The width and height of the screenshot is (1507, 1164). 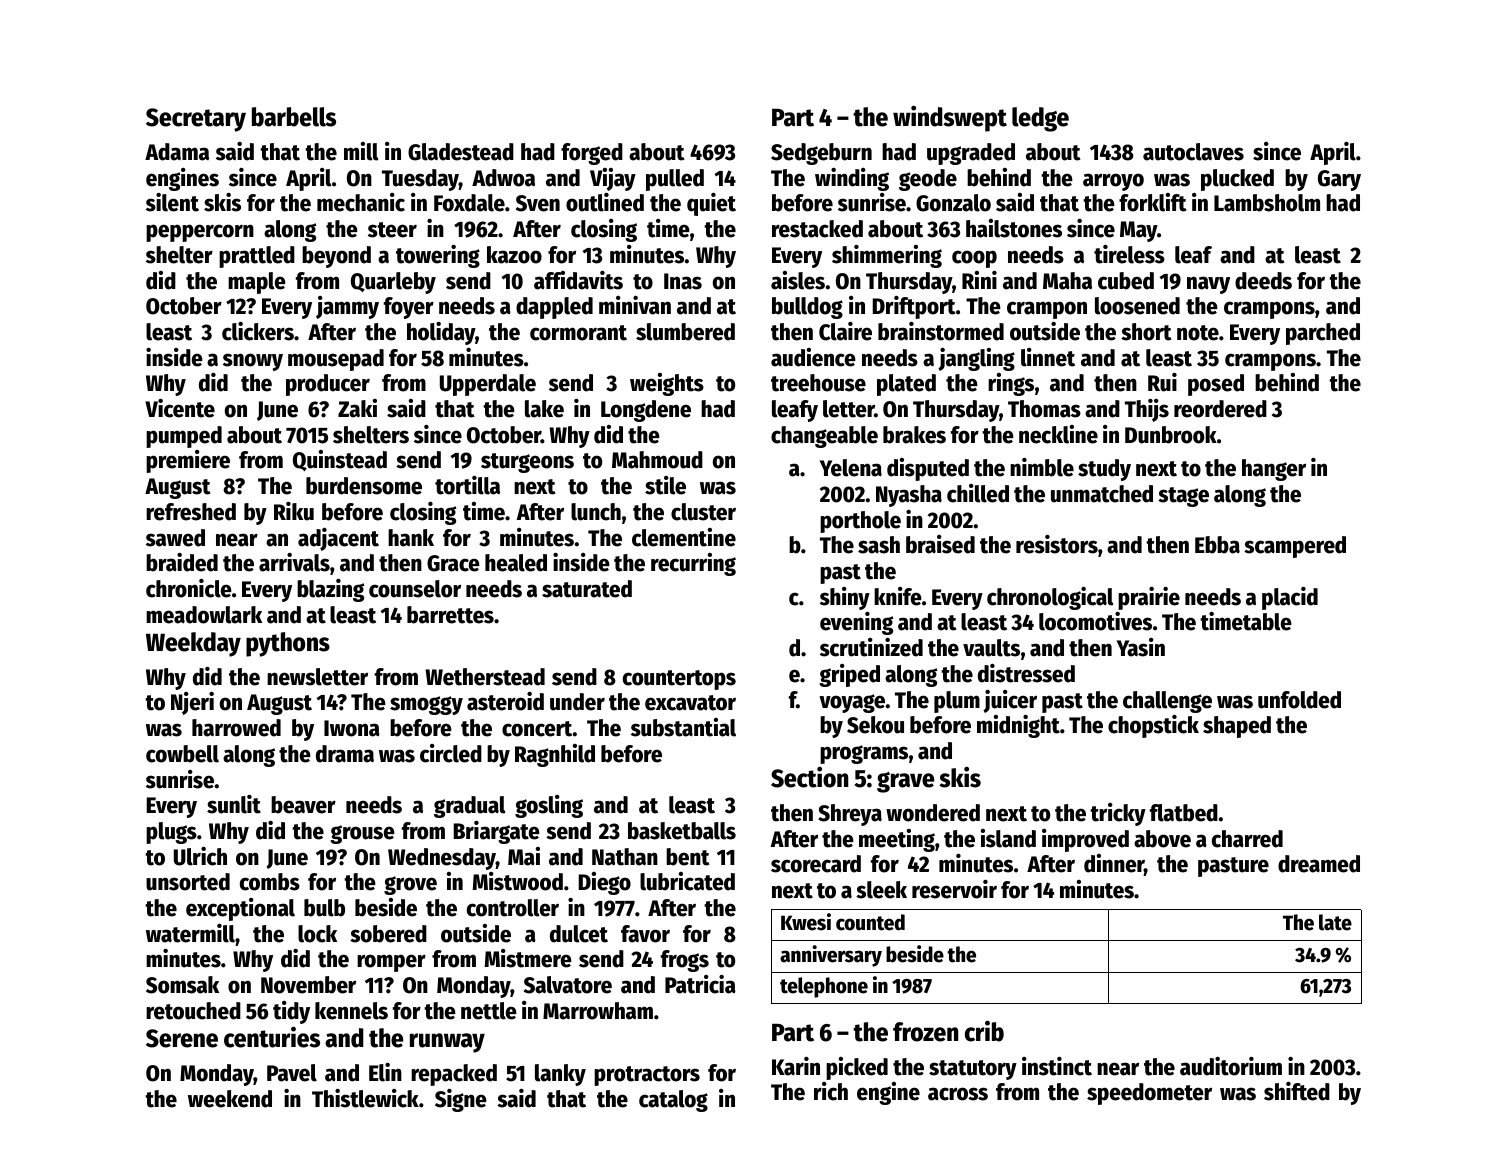 What do you see at coordinates (684, 537) in the screenshot?
I see `clementine` at bounding box center [684, 537].
